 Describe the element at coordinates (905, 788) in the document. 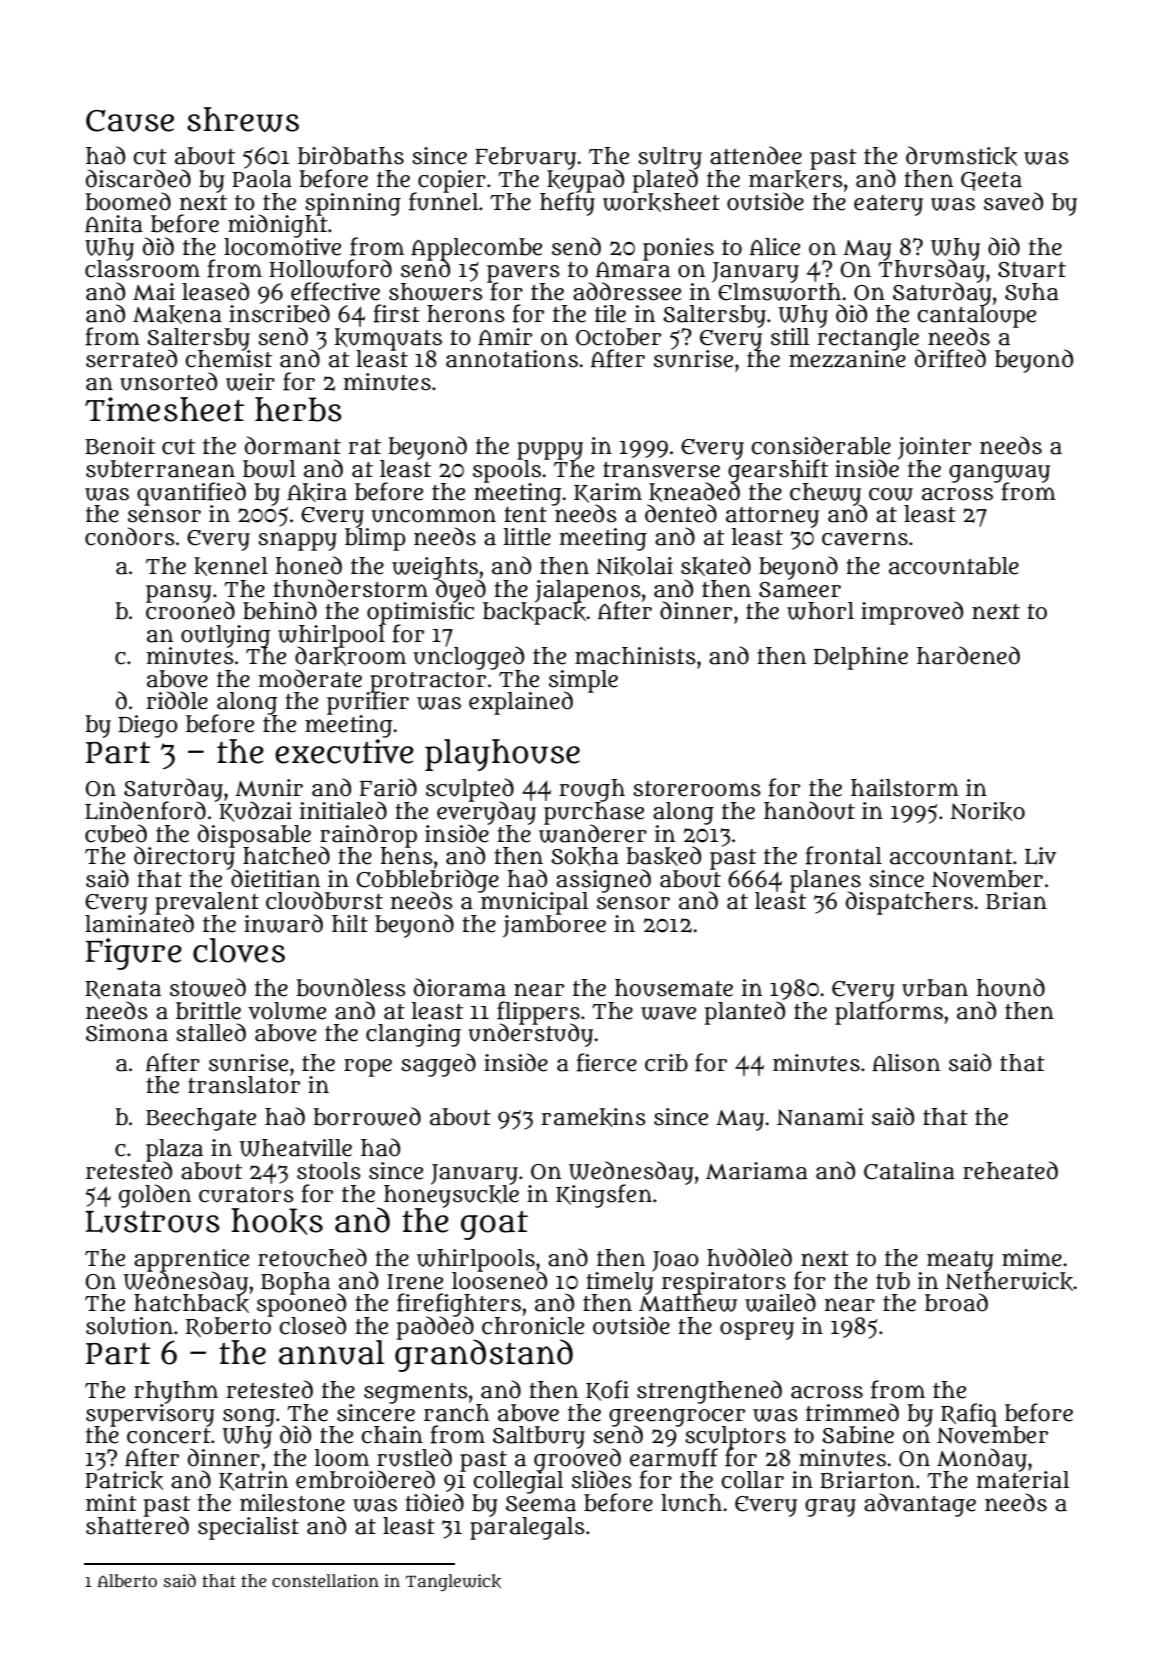

I see `hailstorm` at that location.
